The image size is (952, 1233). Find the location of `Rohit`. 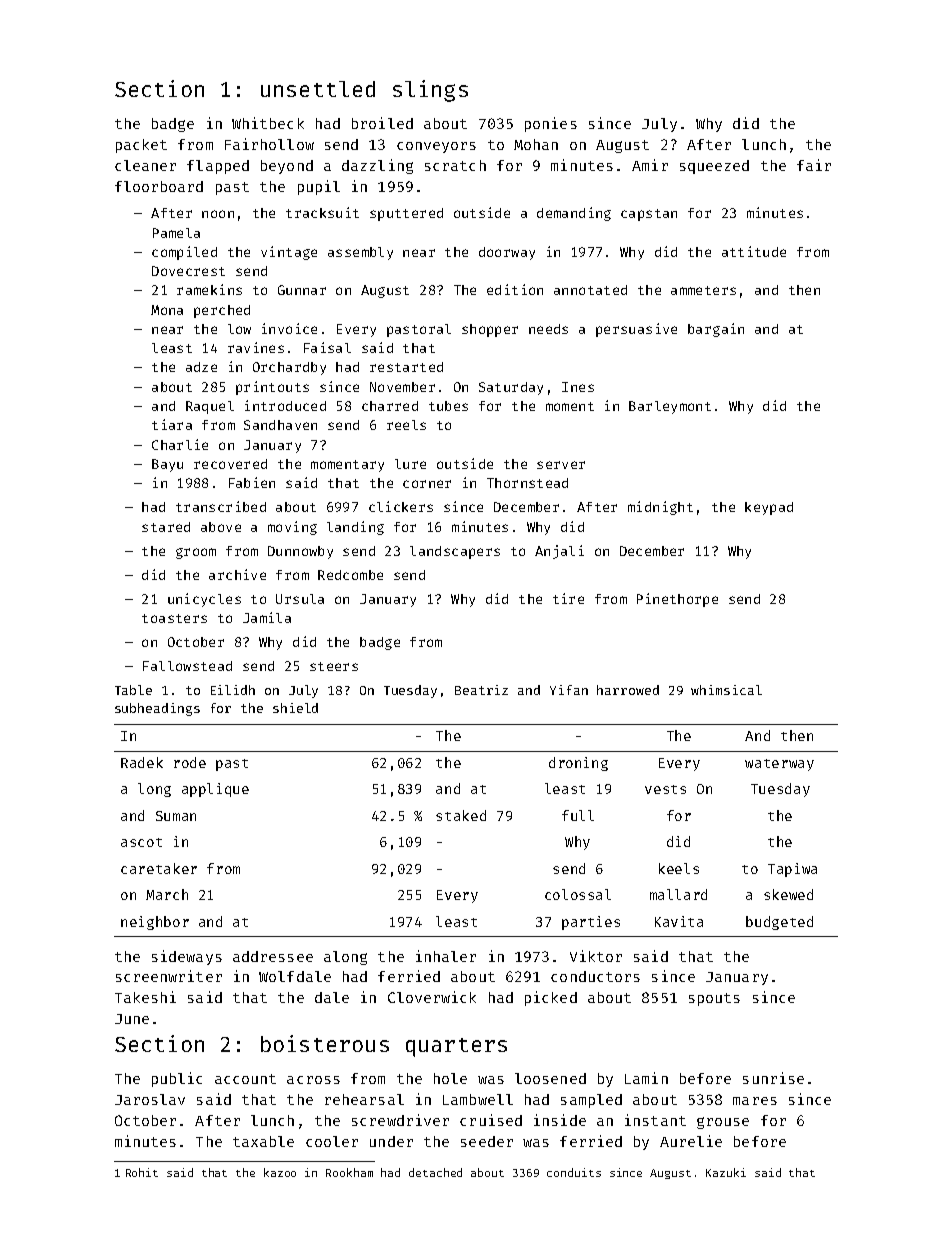

Rohit is located at coordinates (142, 1172).
